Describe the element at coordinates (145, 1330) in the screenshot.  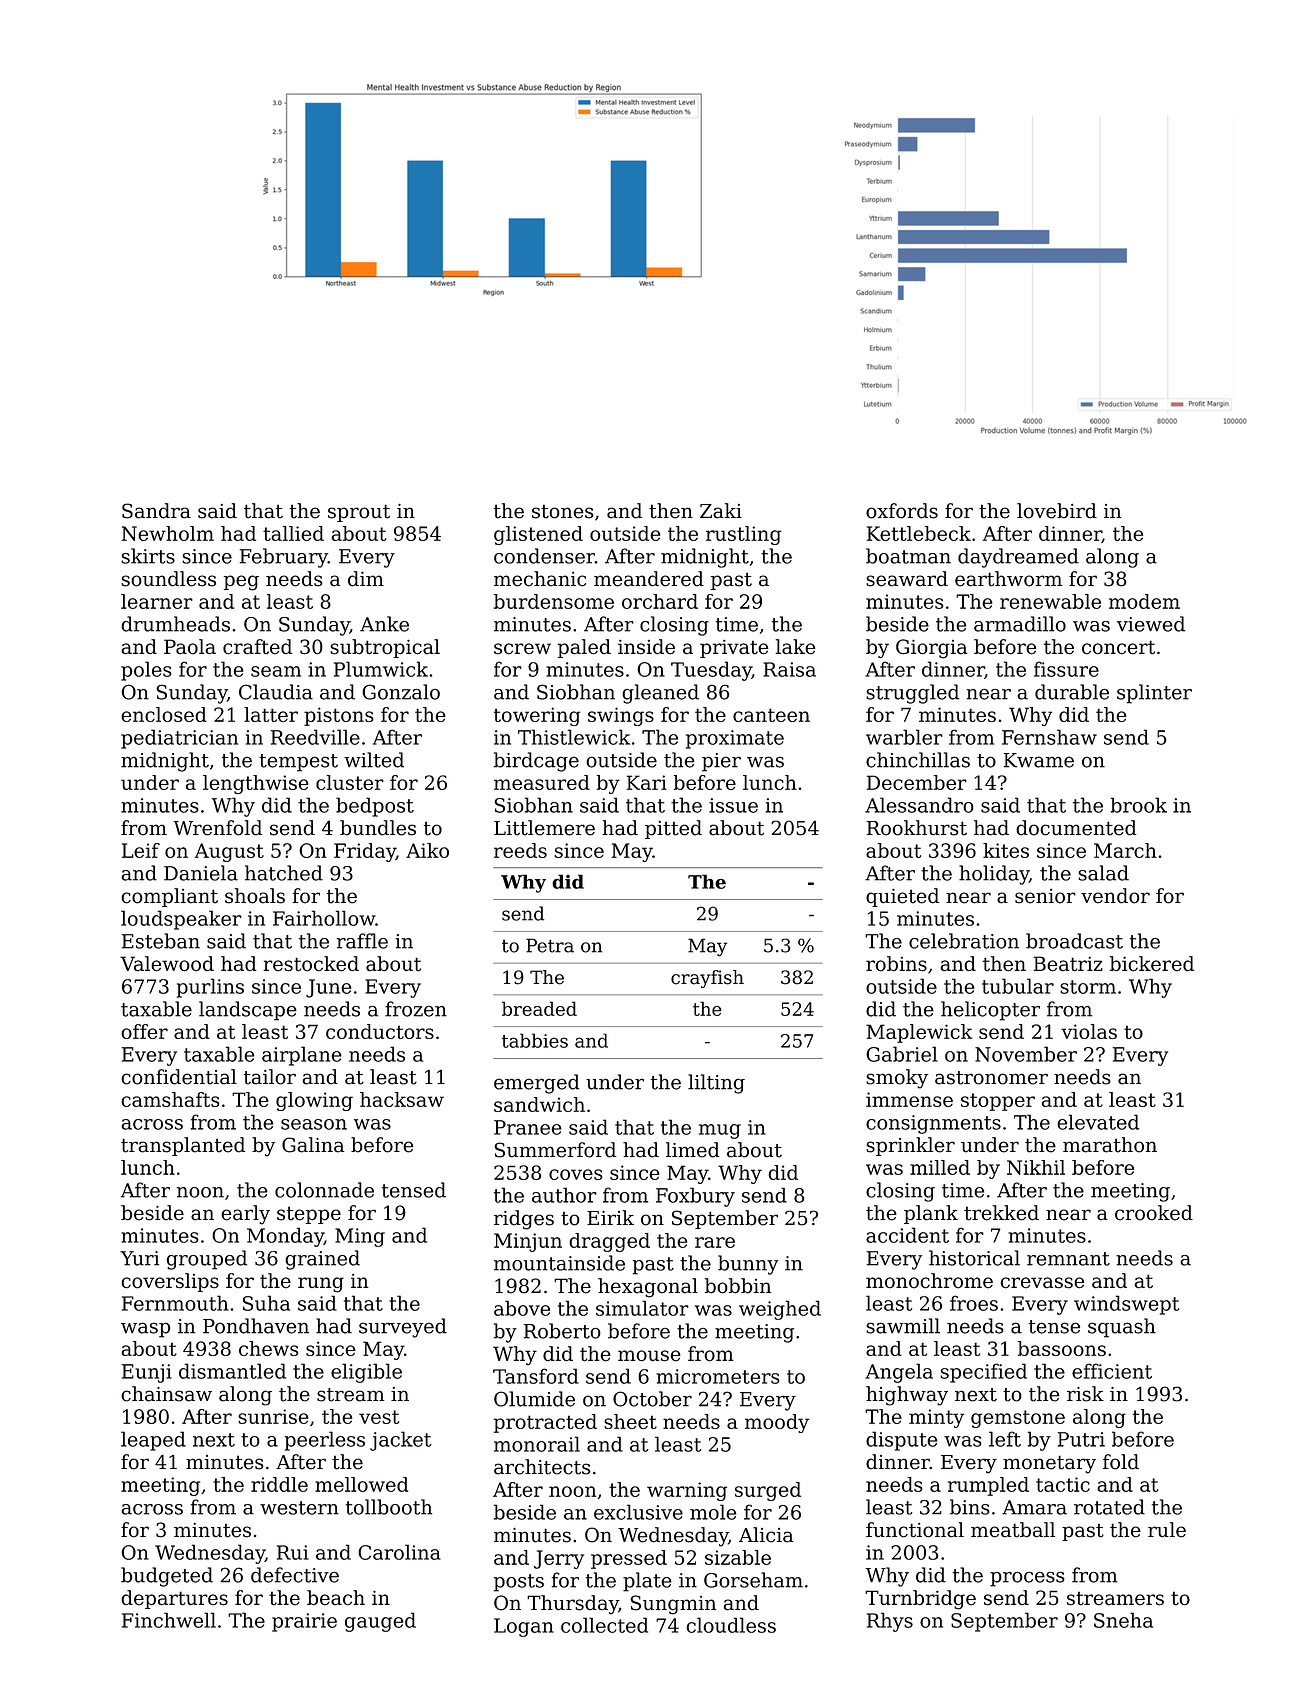
I see `wasp` at that location.
